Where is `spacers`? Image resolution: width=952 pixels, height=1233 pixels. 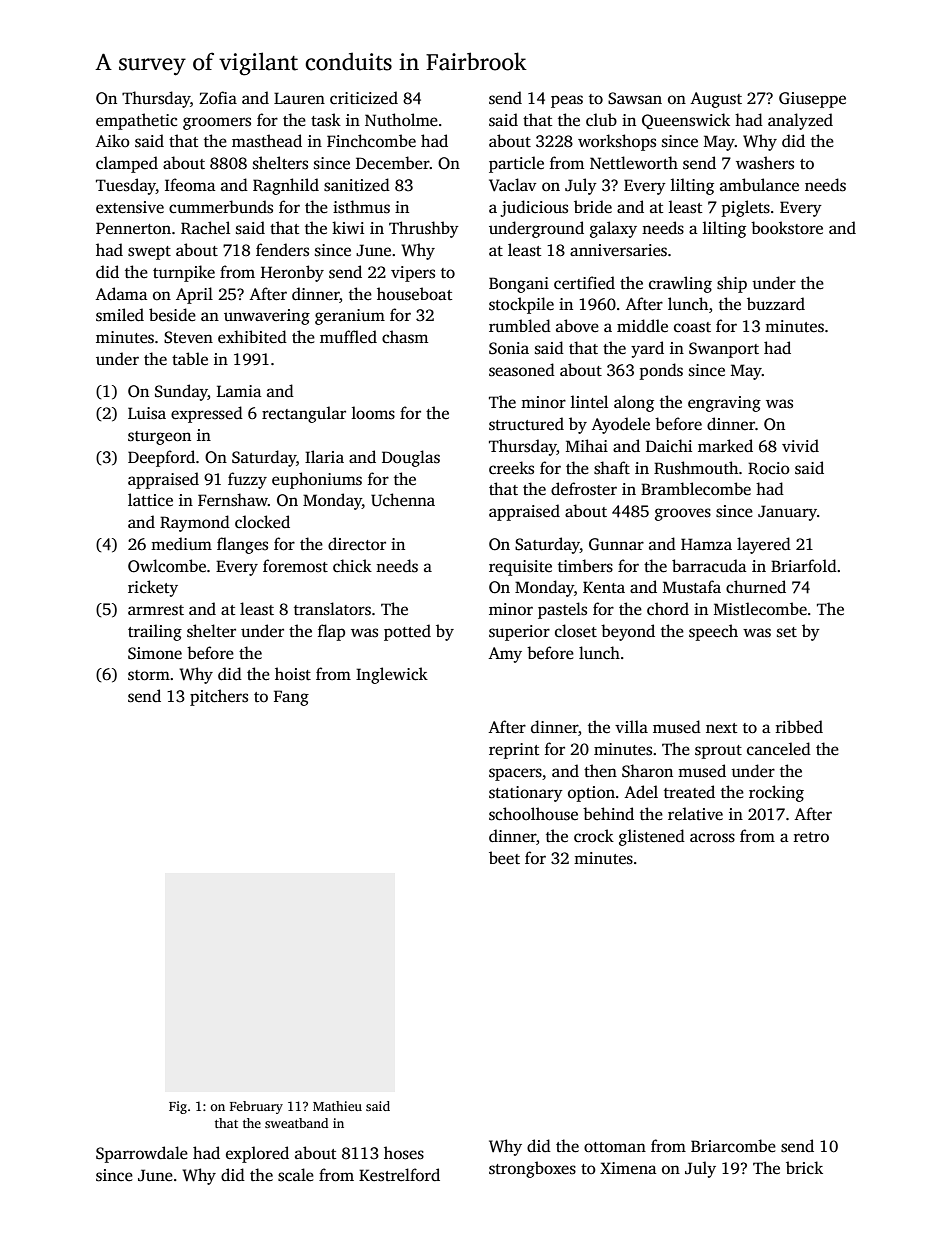
spacers is located at coordinates (515, 774).
